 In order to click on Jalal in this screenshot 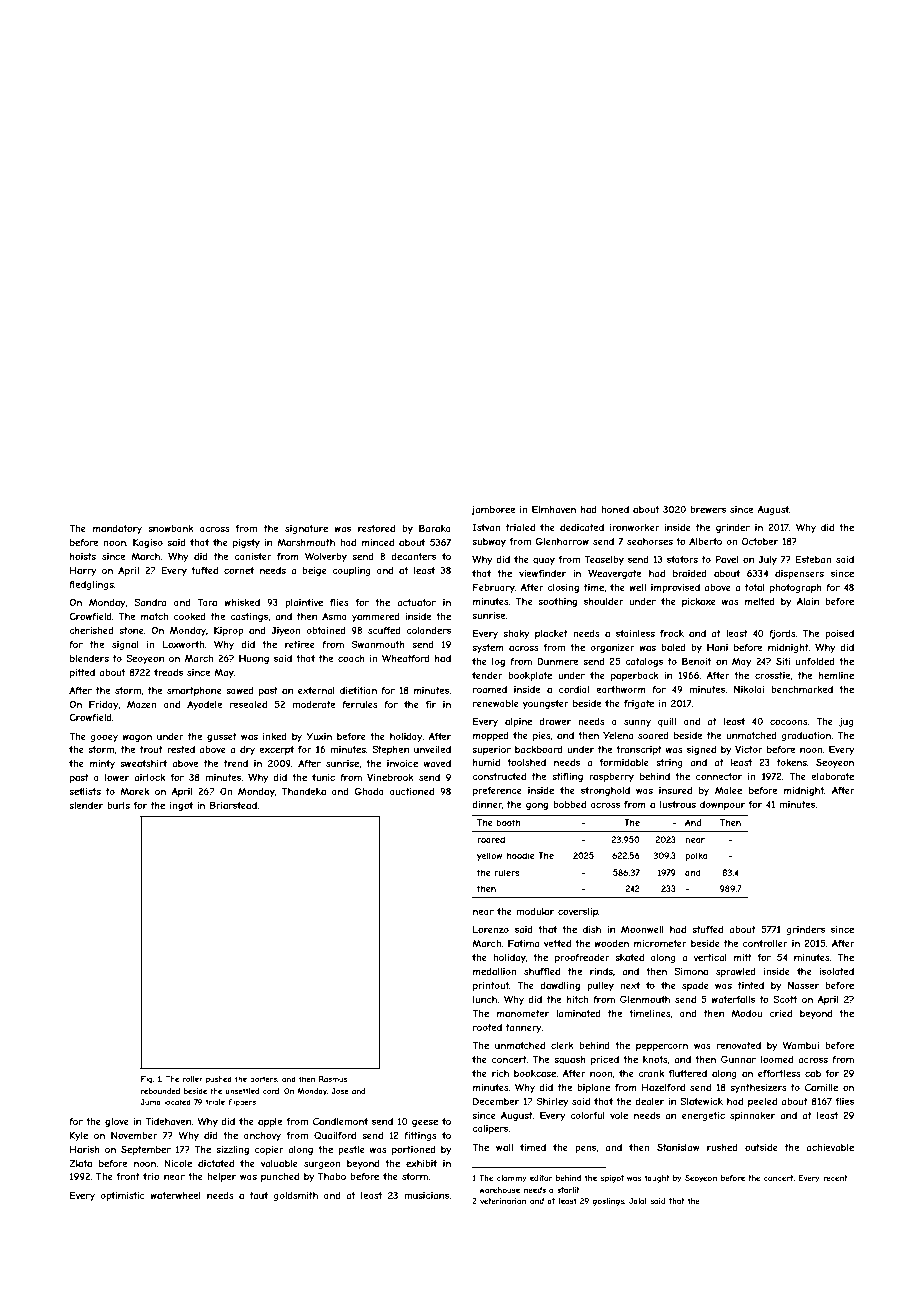, I will do `click(638, 1201)`.
